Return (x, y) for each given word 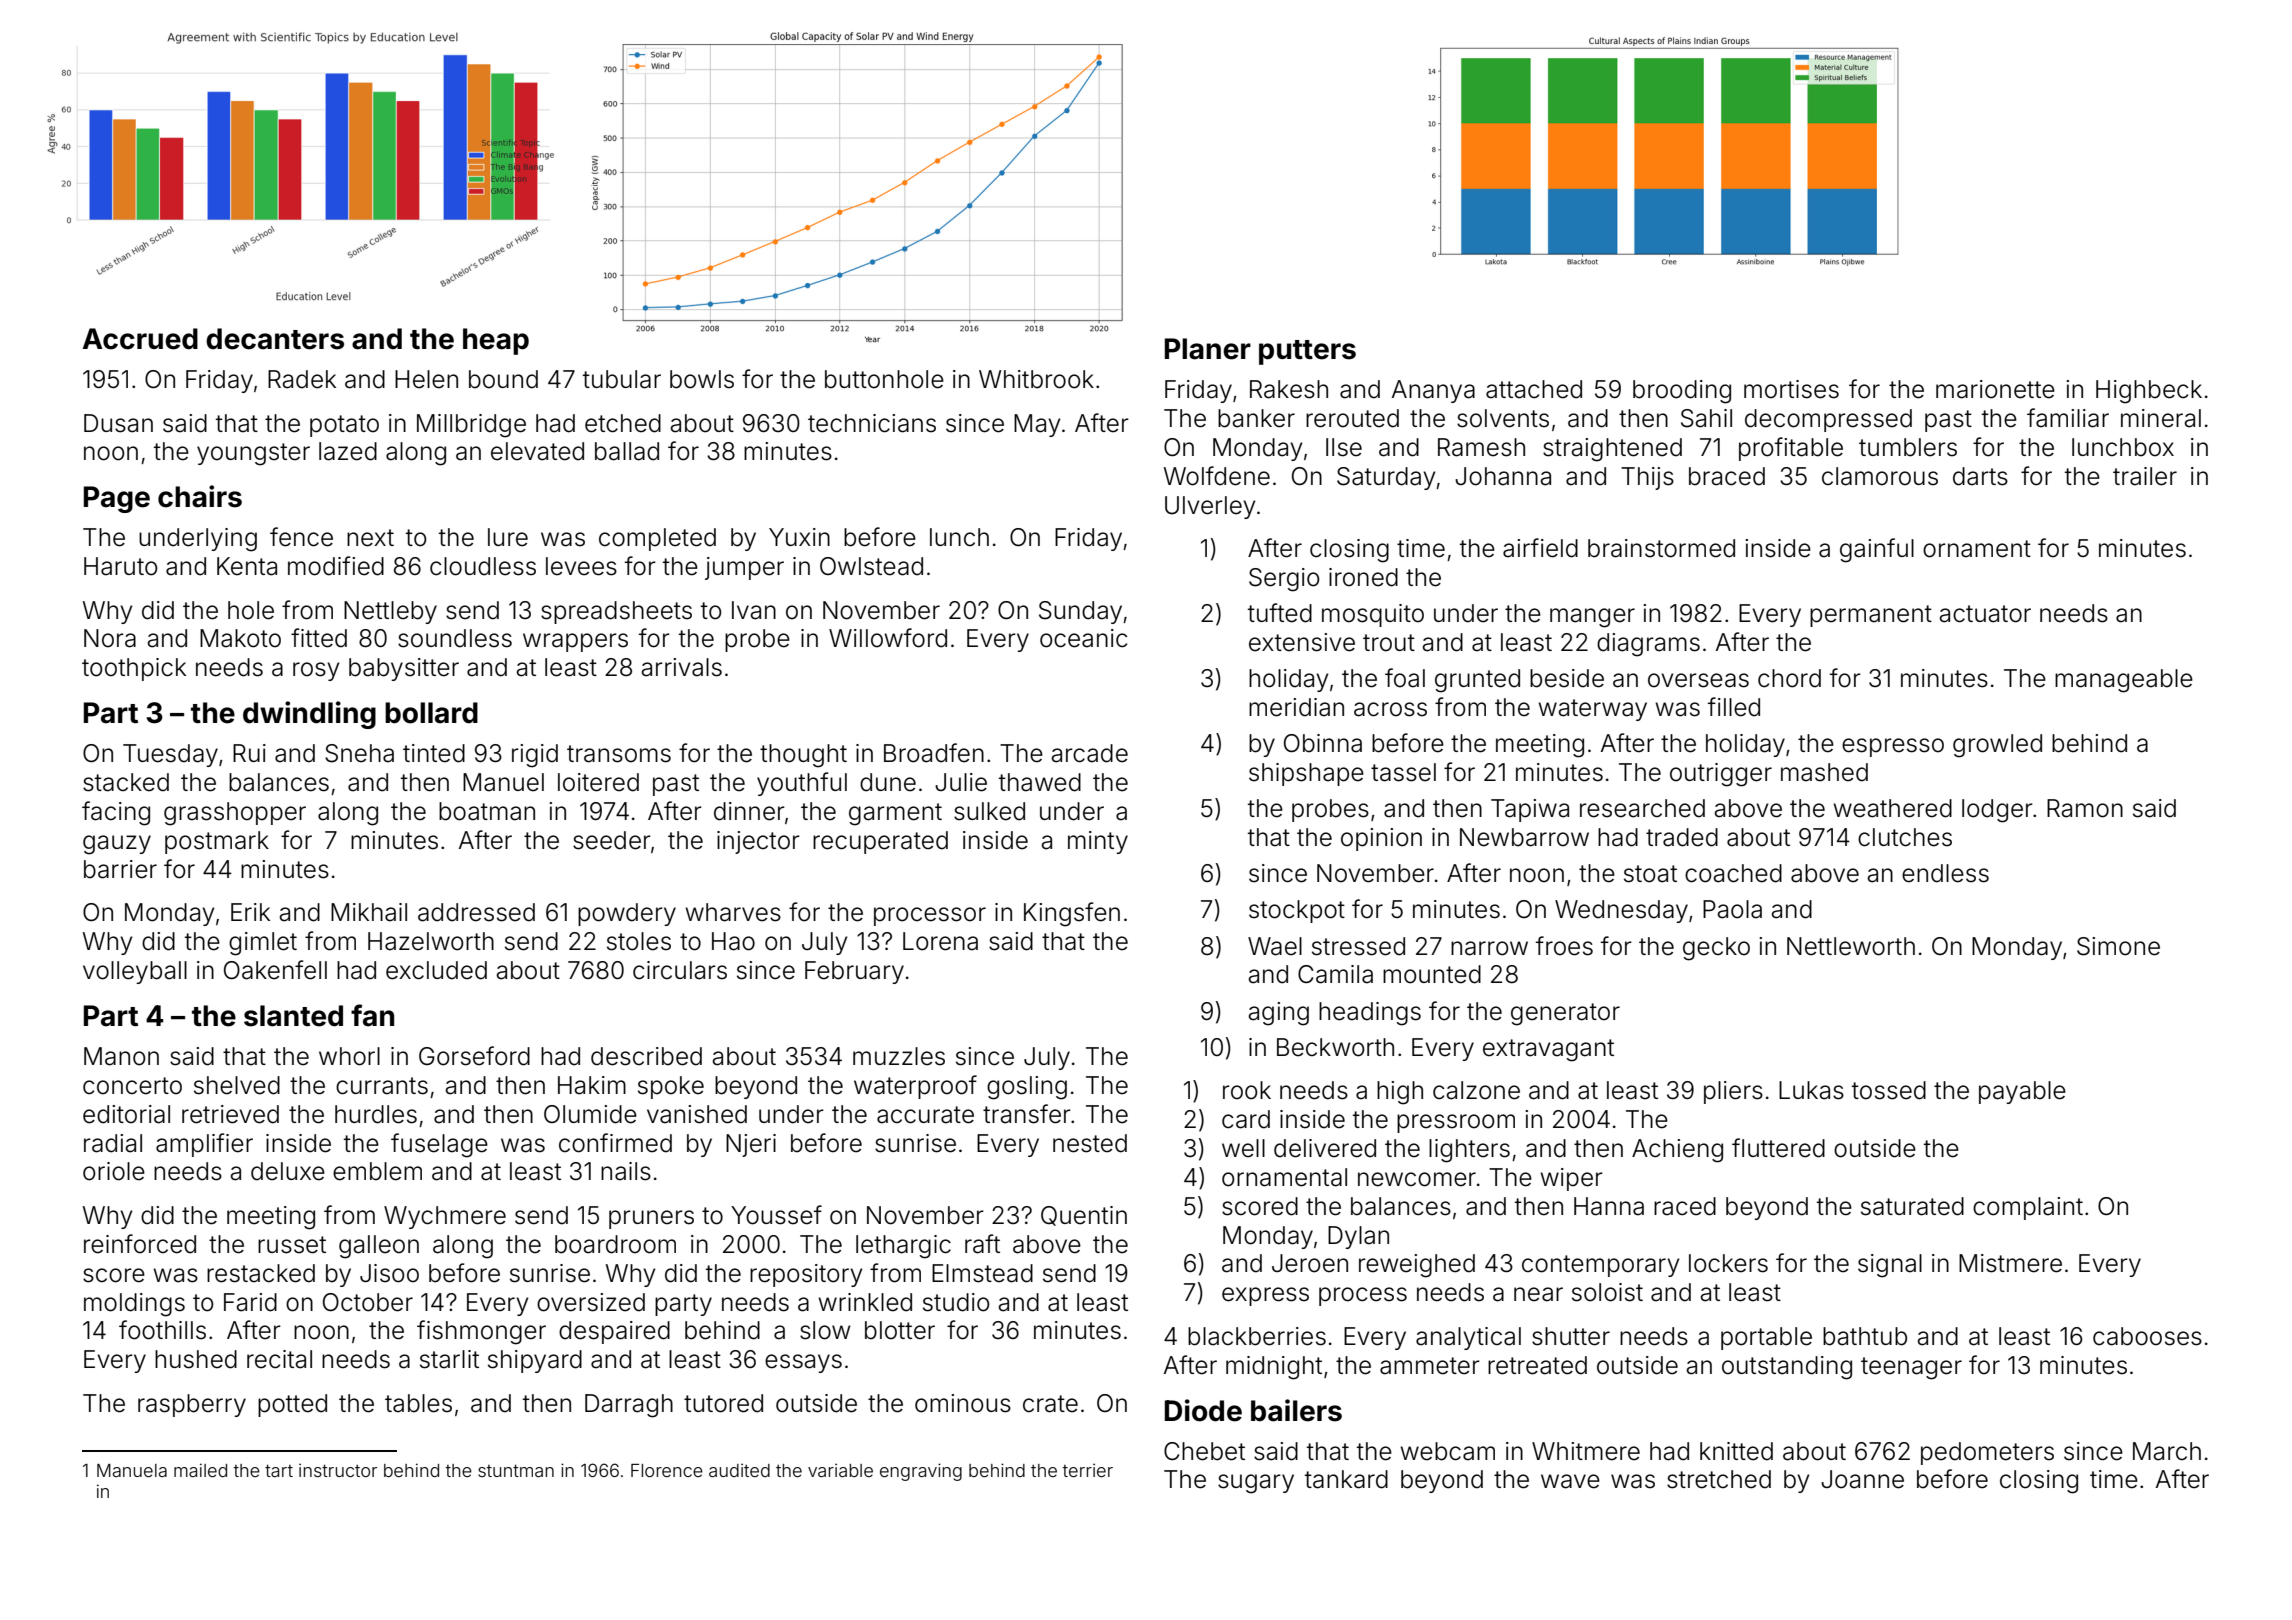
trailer (2145, 476)
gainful (1877, 550)
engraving (921, 1472)
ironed (1363, 577)
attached (1534, 389)
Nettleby (390, 612)
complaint (2028, 1208)
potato (344, 426)
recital (279, 1359)
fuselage (439, 1145)
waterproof (915, 1087)
